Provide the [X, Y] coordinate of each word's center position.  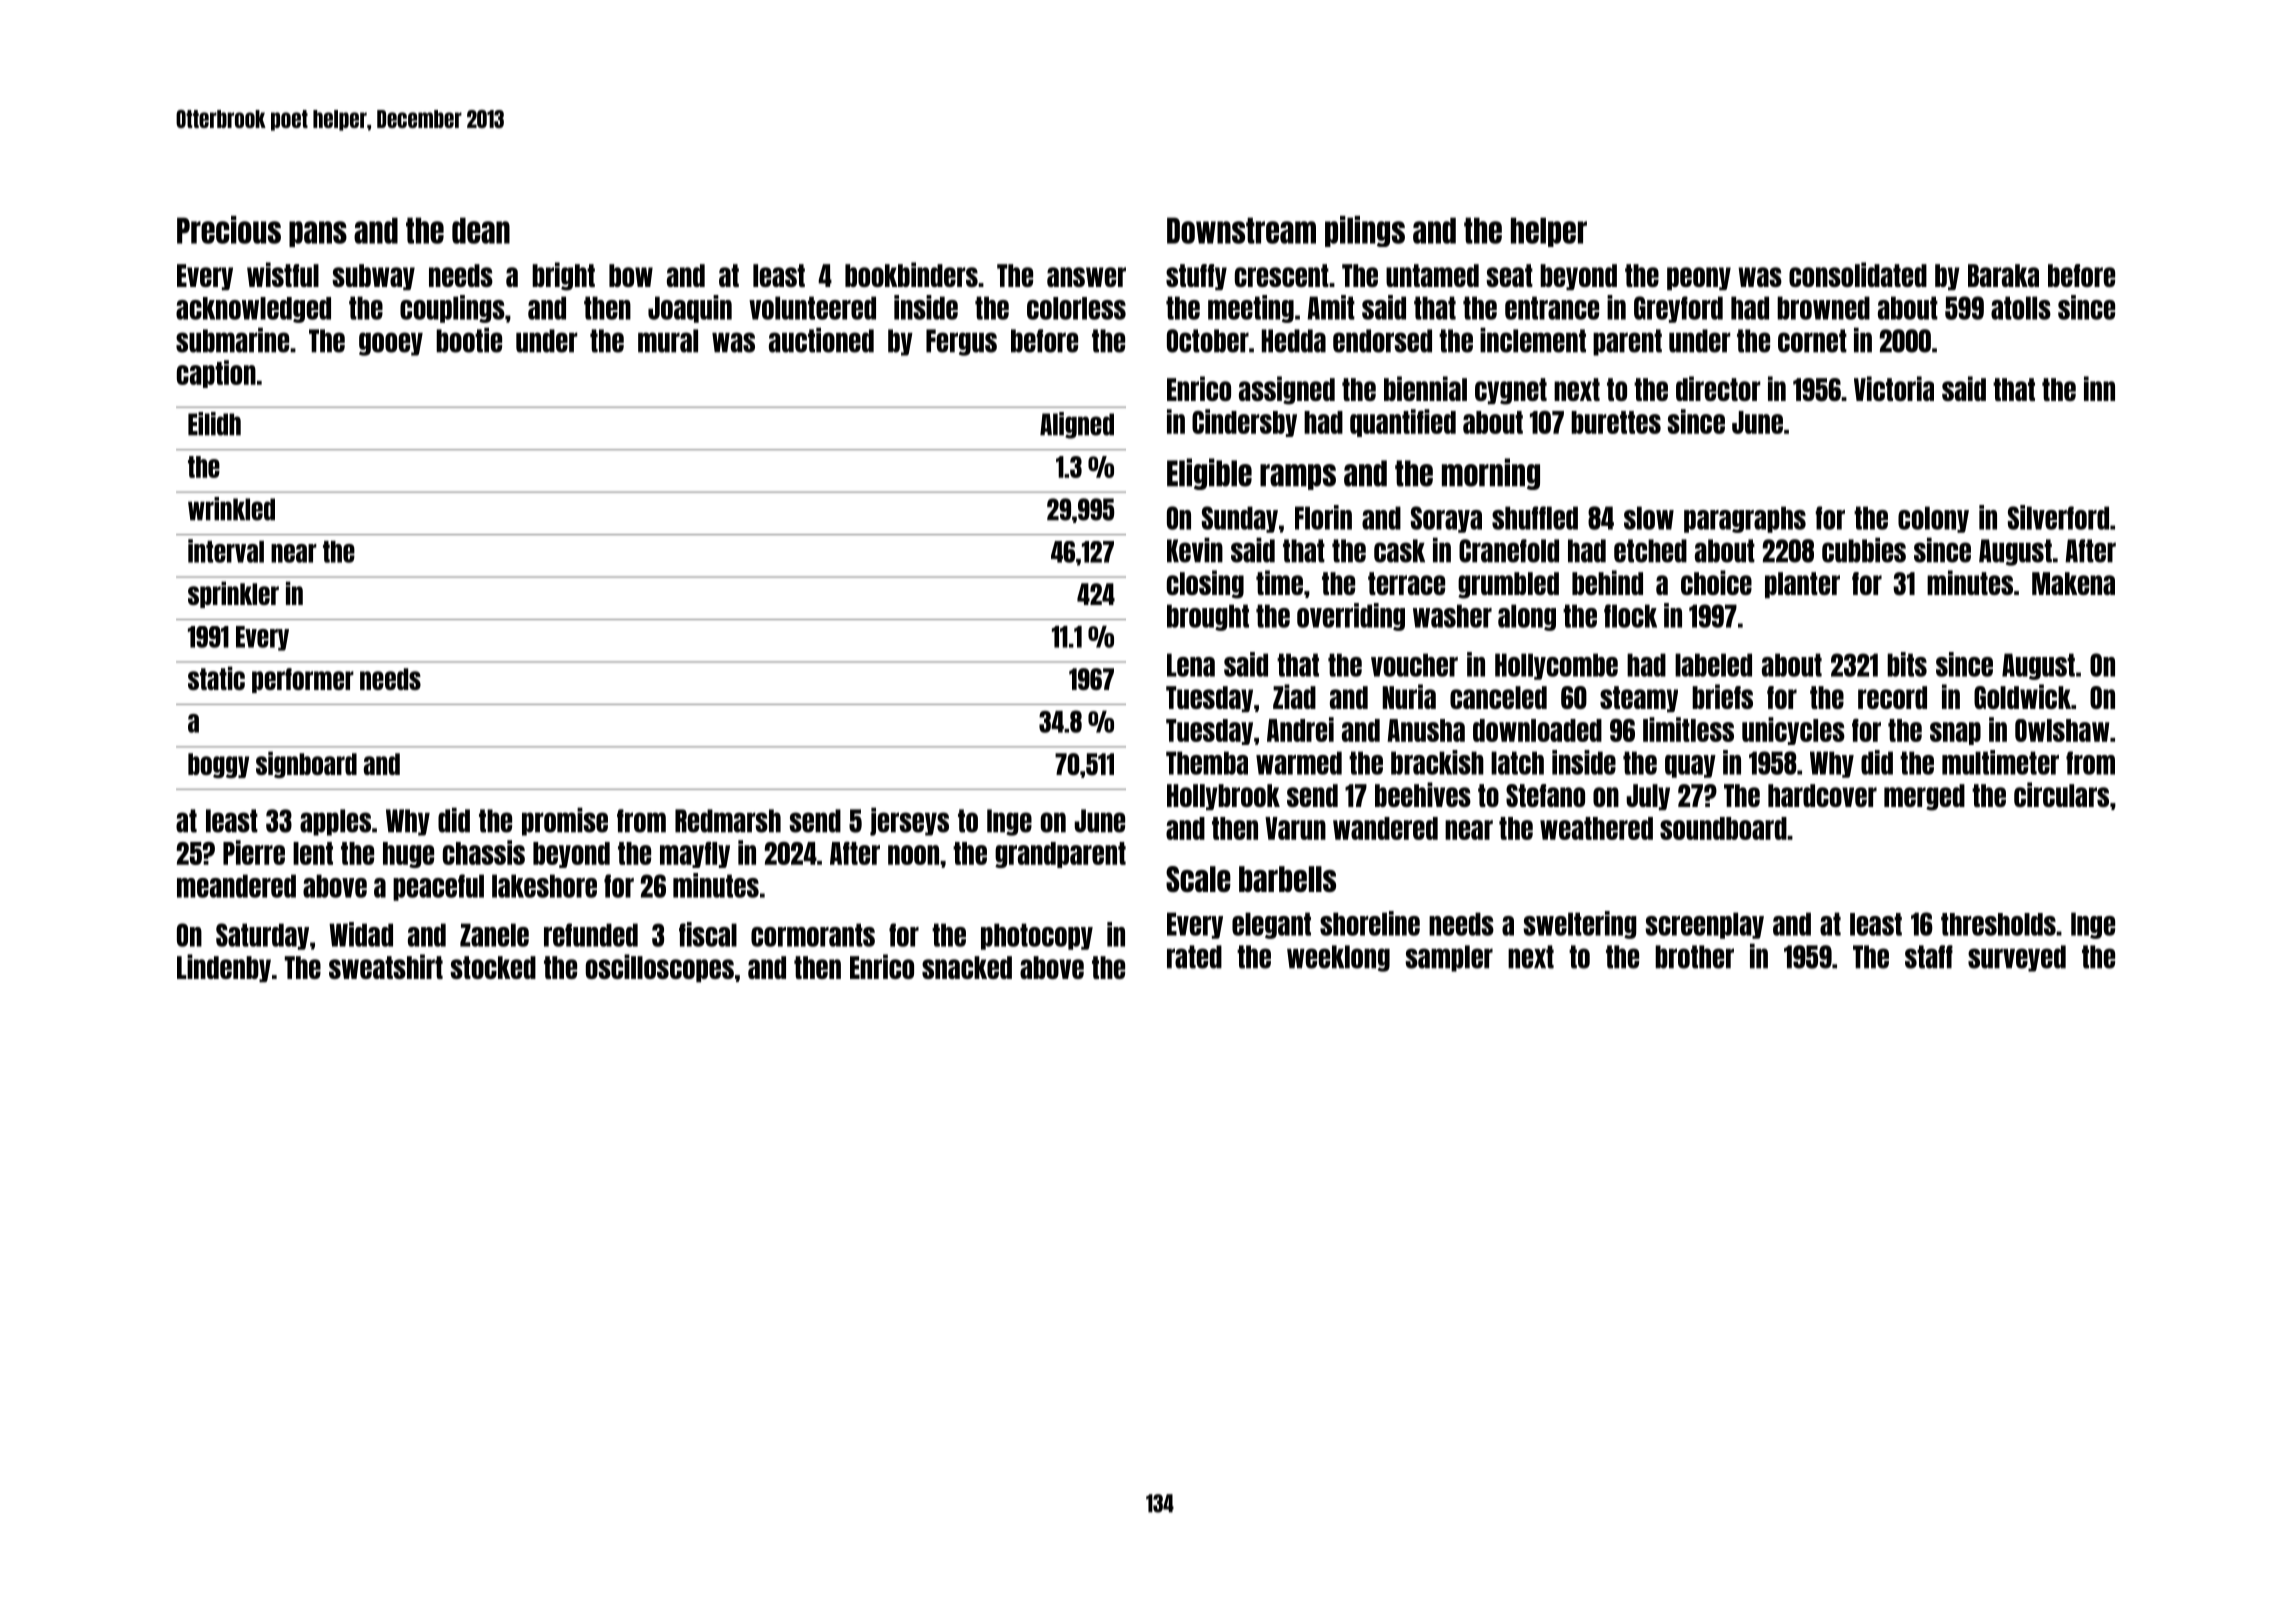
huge [408, 855]
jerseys [909, 822]
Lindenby [224, 968]
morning [1491, 474]
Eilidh [214, 424]
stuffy [1196, 277]
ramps [1298, 477]
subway [373, 277]
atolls [2021, 308]
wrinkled [231, 509]
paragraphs [1745, 519]
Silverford [2058, 517]
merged [1924, 797]
